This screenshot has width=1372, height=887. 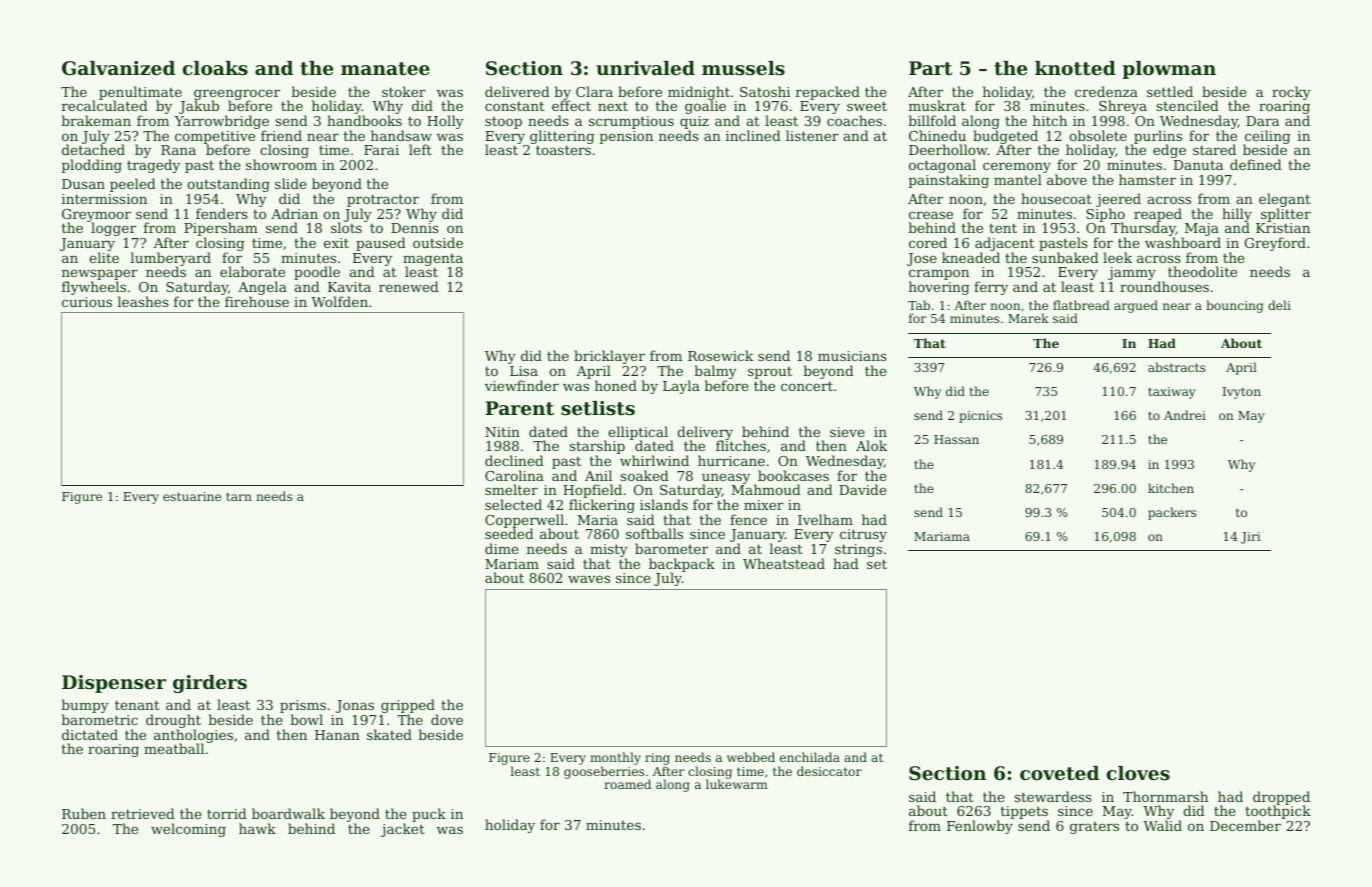 I want to click on dime, so click(x=502, y=548).
